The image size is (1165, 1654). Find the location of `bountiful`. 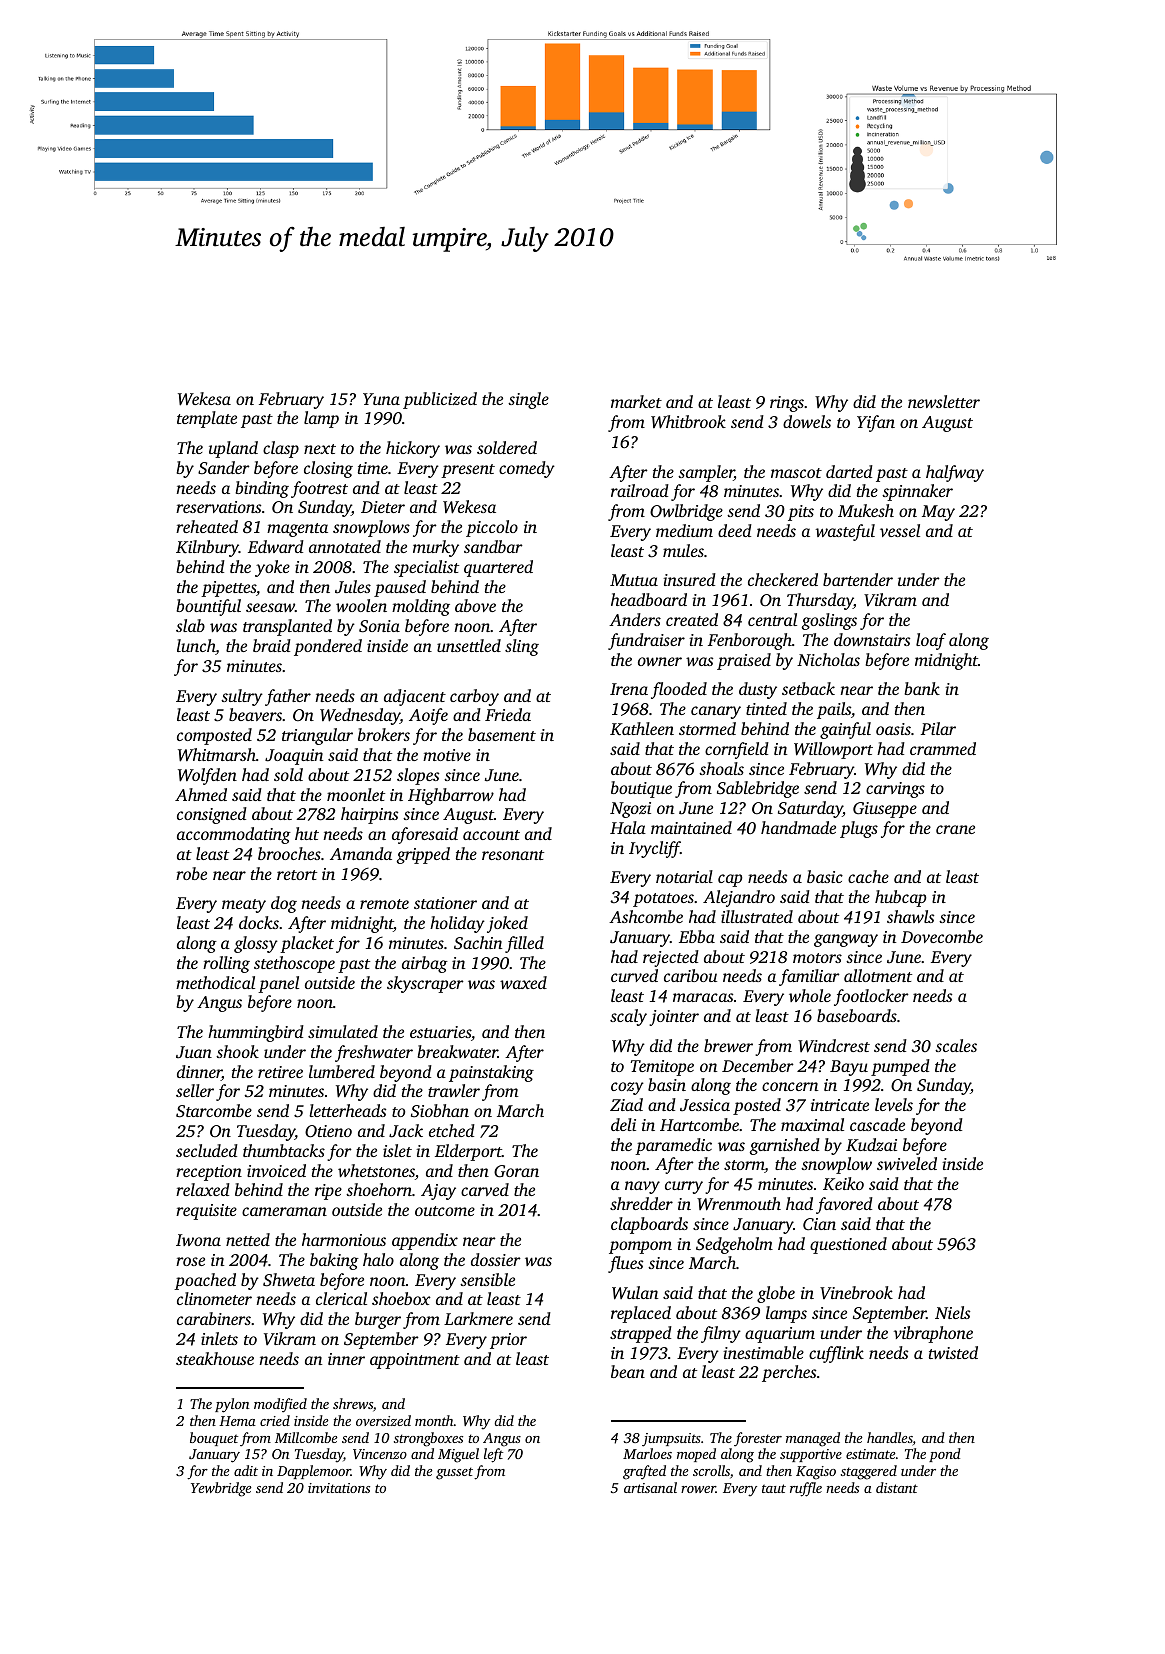

bountiful is located at coordinates (208, 607).
